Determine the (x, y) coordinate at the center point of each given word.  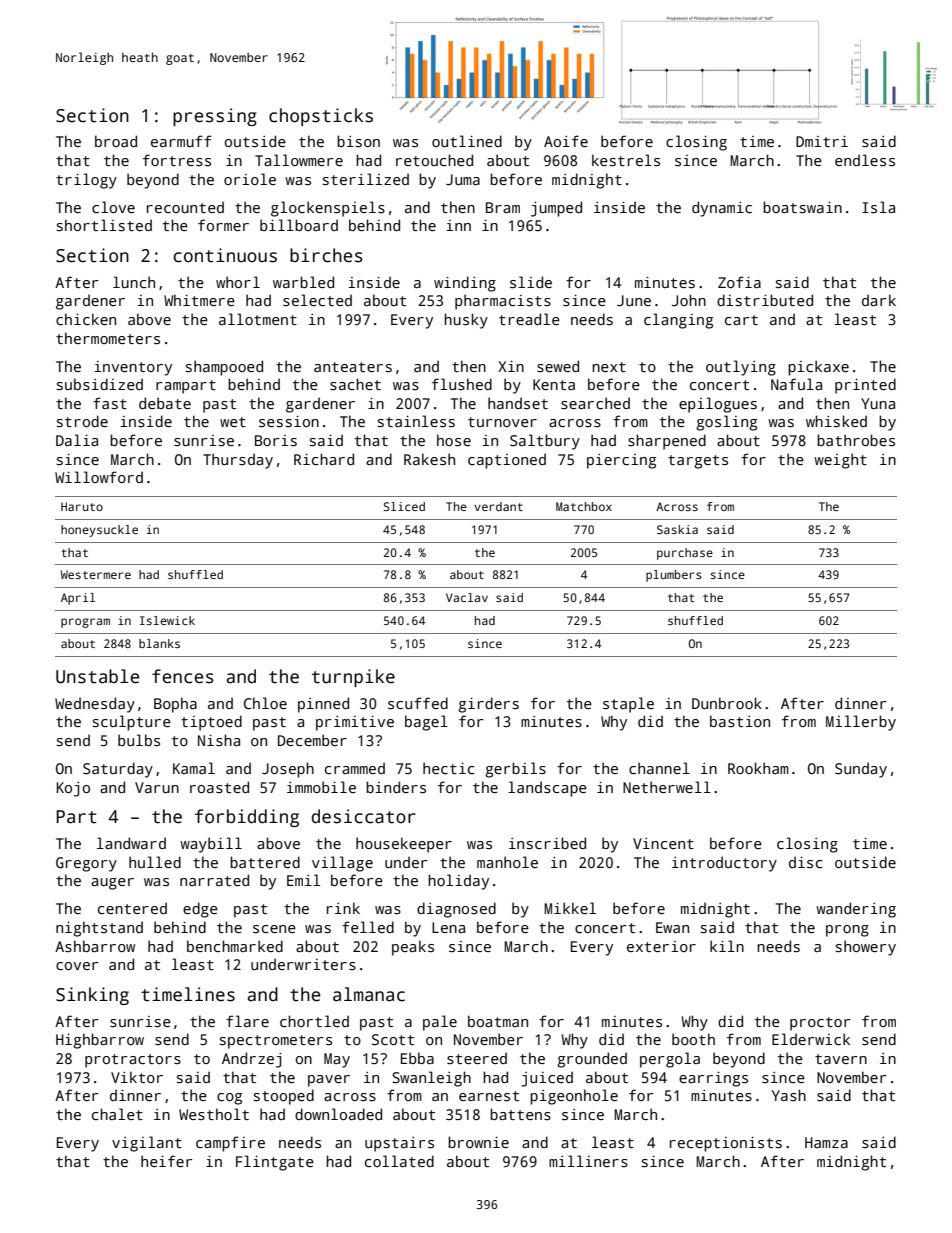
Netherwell (667, 787)
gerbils (515, 770)
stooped (284, 1097)
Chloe (265, 703)
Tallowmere (299, 160)
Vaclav (467, 597)
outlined (467, 141)
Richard (324, 459)
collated (399, 1161)
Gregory (86, 864)
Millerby (861, 723)
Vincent (663, 843)
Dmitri (822, 141)
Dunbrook (727, 703)
